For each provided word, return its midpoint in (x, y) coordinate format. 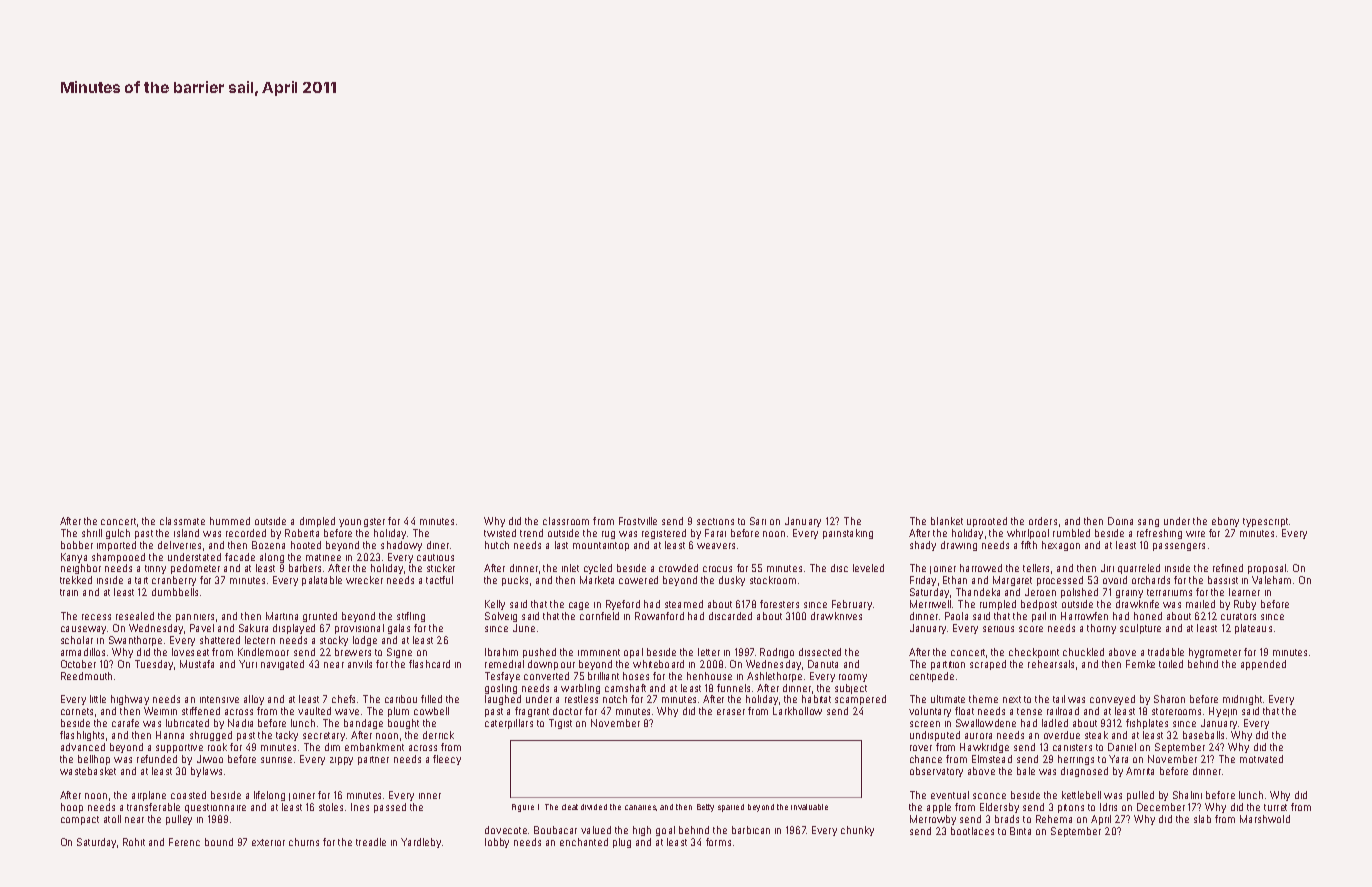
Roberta (302, 533)
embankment (374, 747)
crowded (678, 568)
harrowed (981, 568)
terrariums (1169, 592)
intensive (219, 699)
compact (80, 820)
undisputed (935, 736)
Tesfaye (502, 677)
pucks (515, 581)
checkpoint (1034, 653)
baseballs (1203, 735)
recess (96, 617)
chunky (857, 831)
